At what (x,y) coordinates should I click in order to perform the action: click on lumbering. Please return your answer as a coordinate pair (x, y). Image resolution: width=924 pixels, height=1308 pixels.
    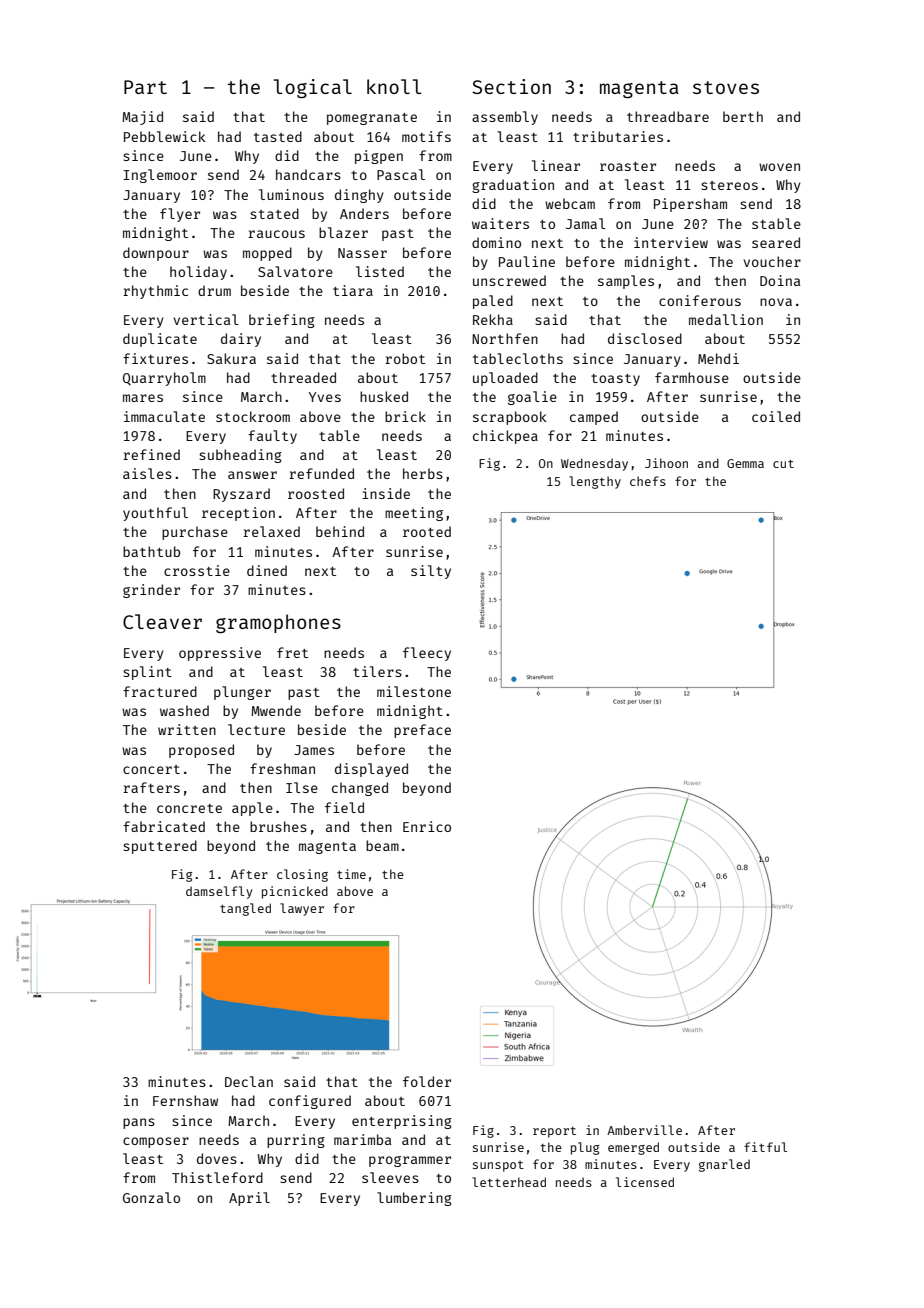
    Looking at the image, I should click on (414, 1199).
